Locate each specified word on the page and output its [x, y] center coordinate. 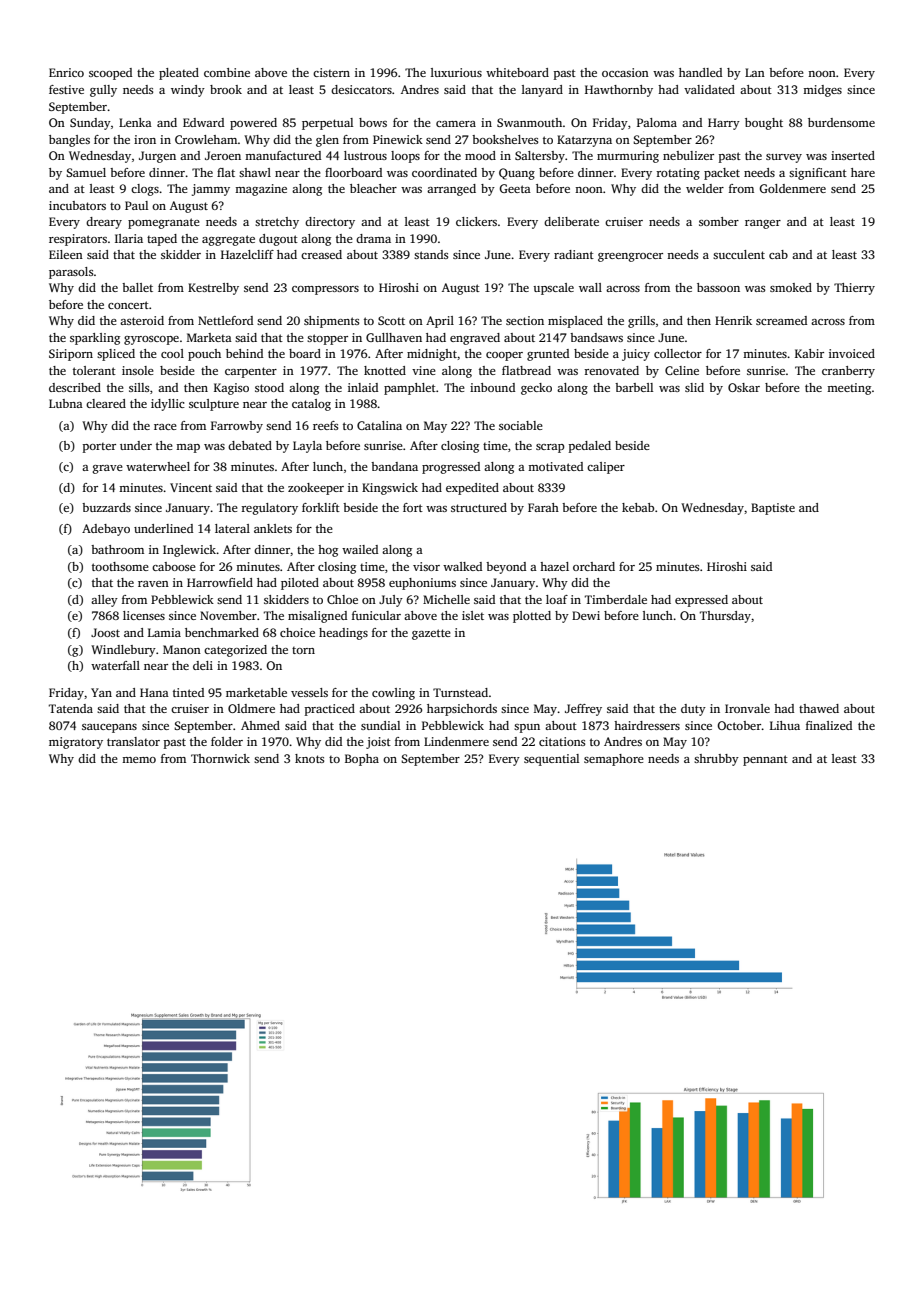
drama [373, 238]
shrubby [716, 760]
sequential [551, 760]
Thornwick [220, 758]
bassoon [718, 287]
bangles [69, 141]
